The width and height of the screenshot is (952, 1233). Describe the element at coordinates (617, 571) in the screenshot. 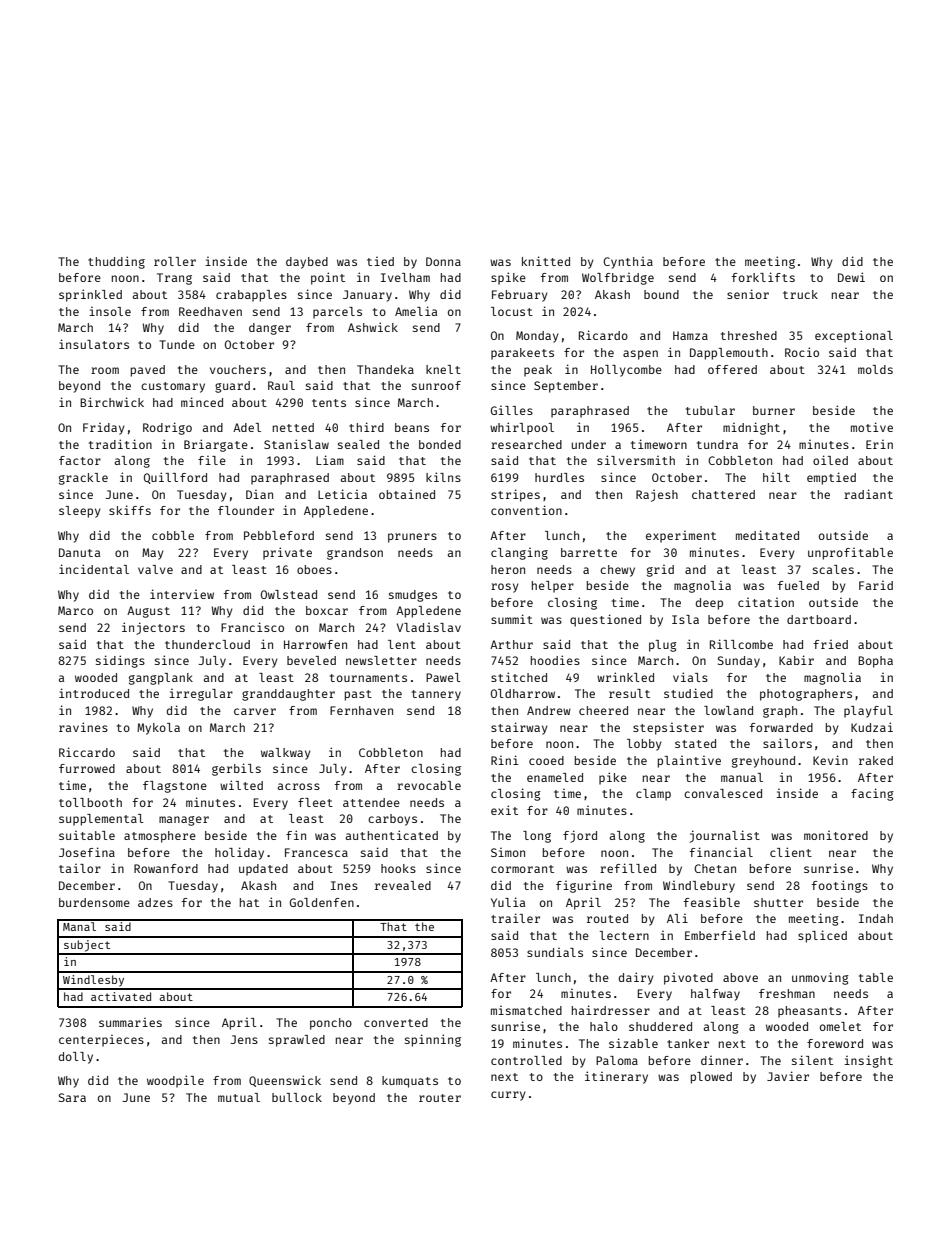

I see `chewy` at that location.
